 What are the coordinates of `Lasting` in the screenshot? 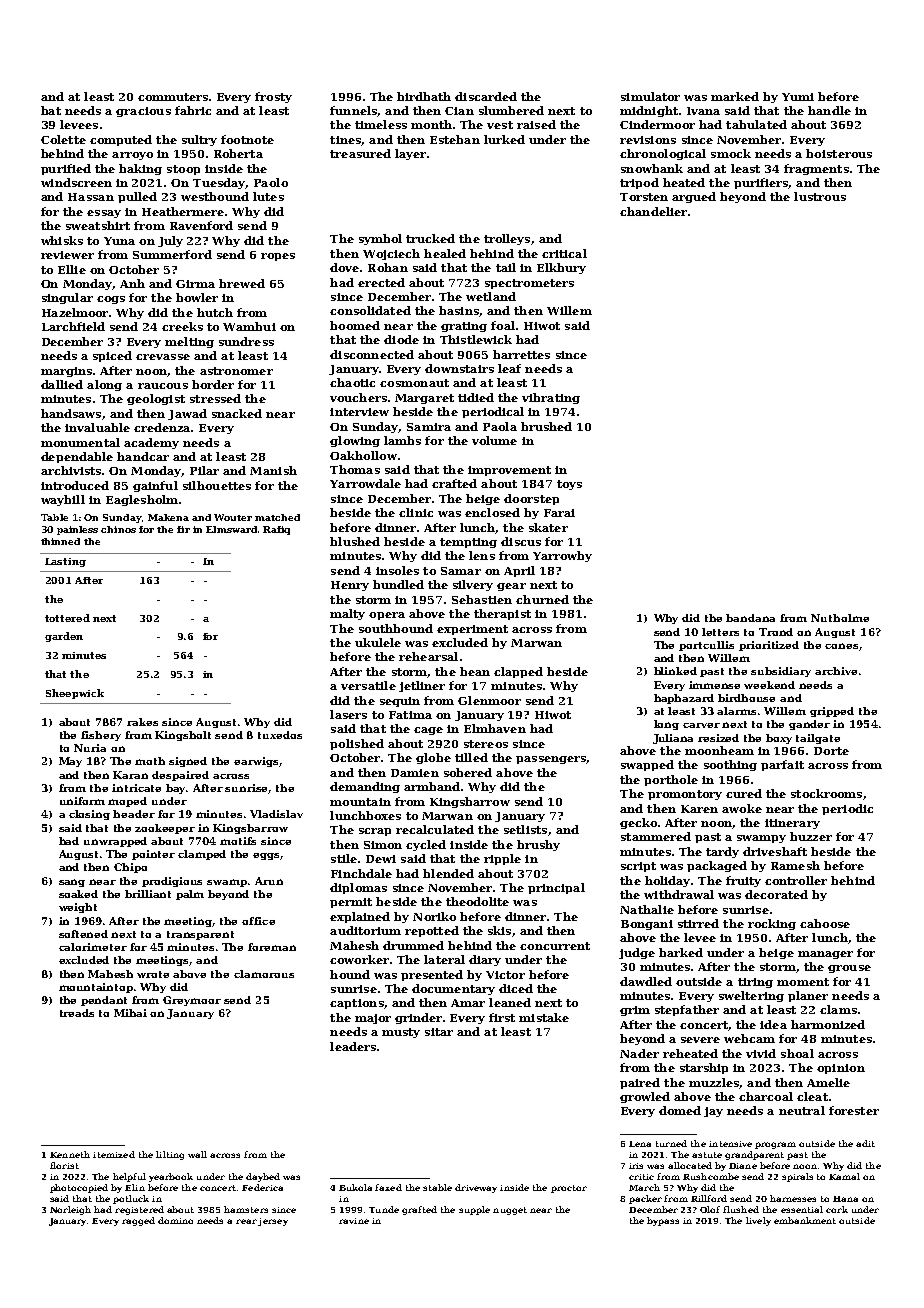 It's located at (65, 562).
